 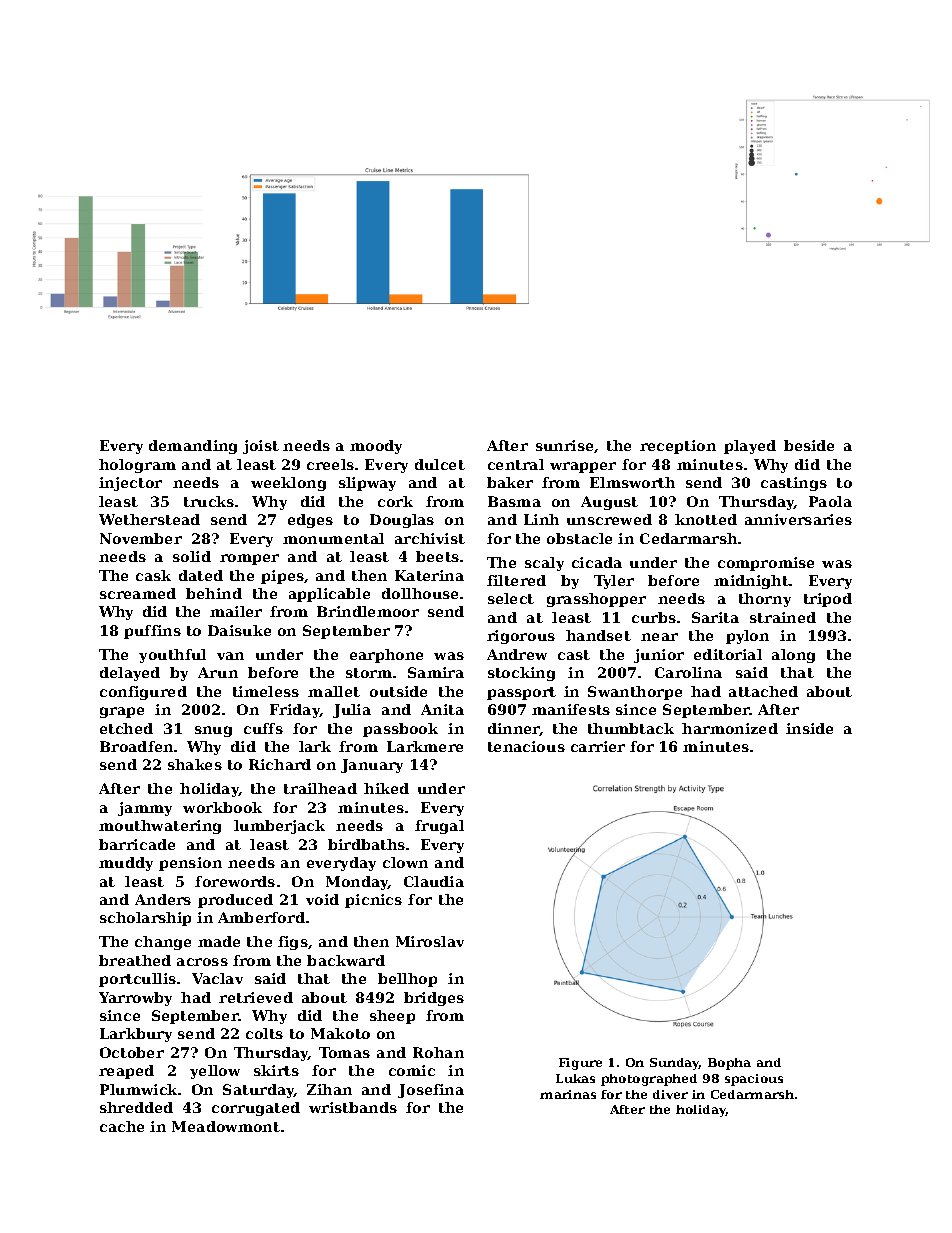 What do you see at coordinates (334, 691) in the screenshot?
I see `mallet` at bounding box center [334, 691].
